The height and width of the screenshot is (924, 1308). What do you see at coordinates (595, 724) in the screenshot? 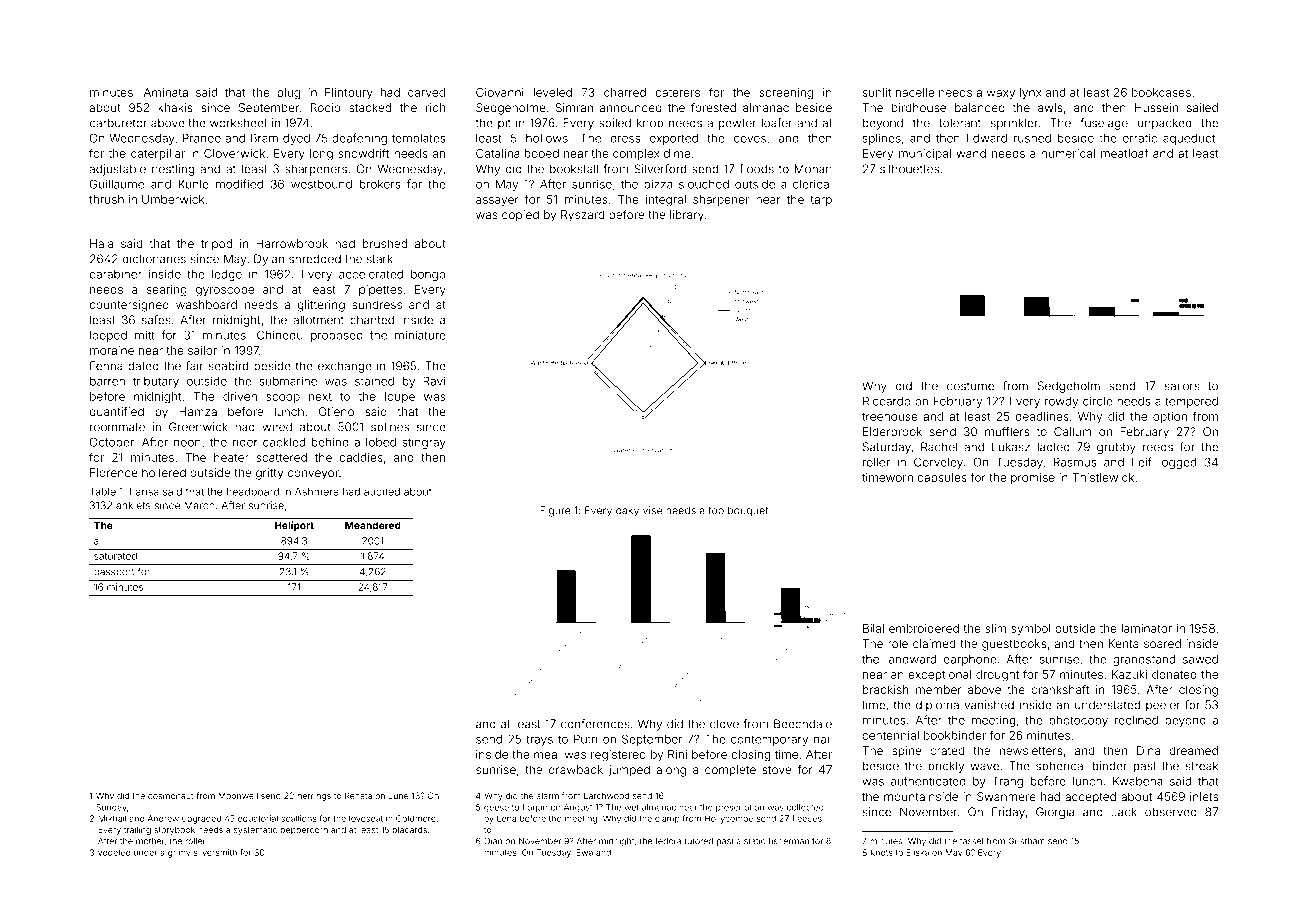
I see `conferences` at bounding box center [595, 724].
